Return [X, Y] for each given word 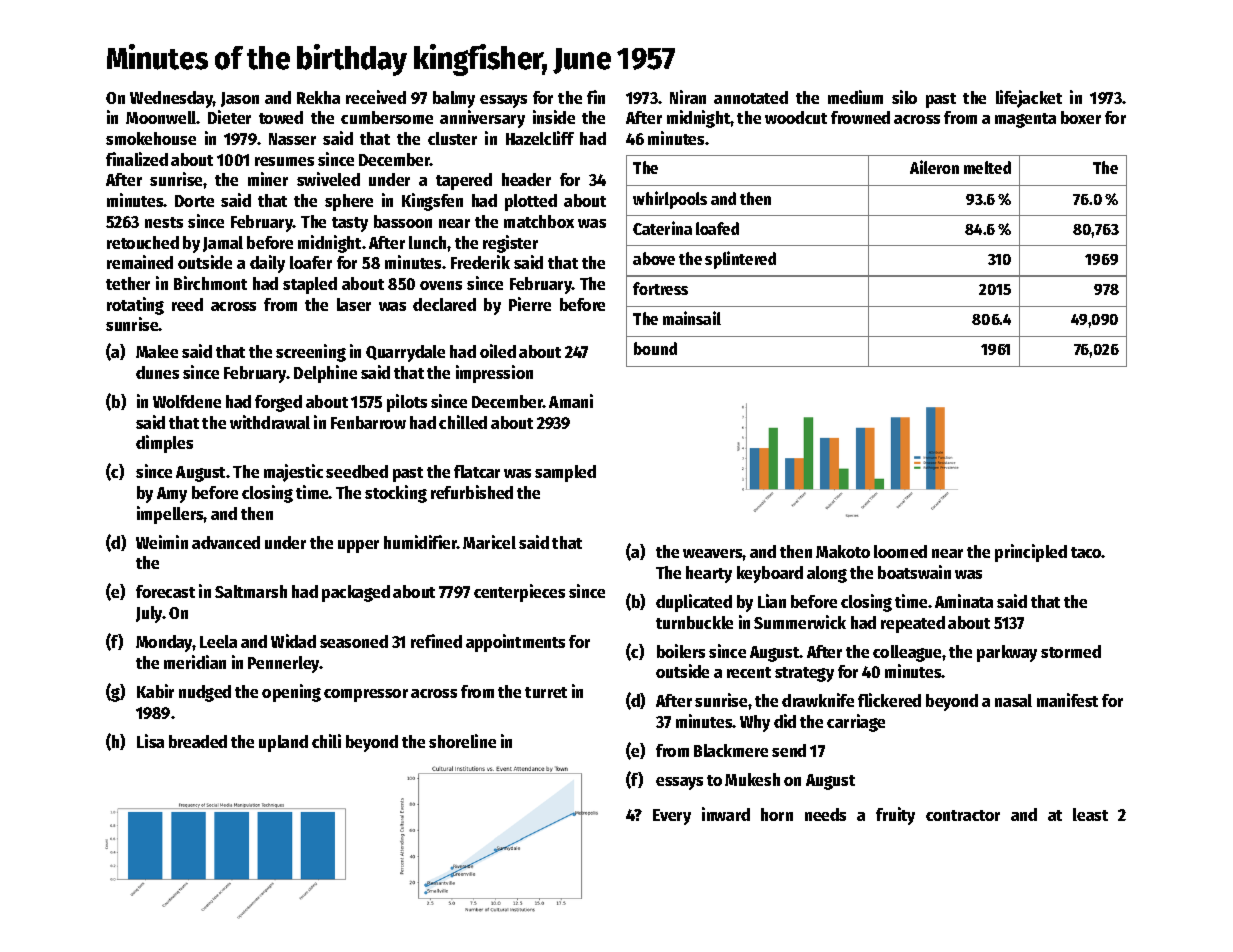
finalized [137, 159]
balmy [454, 99]
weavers [713, 553]
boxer [1081, 117]
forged [278, 403]
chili [326, 741]
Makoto [843, 551]
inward [726, 814]
